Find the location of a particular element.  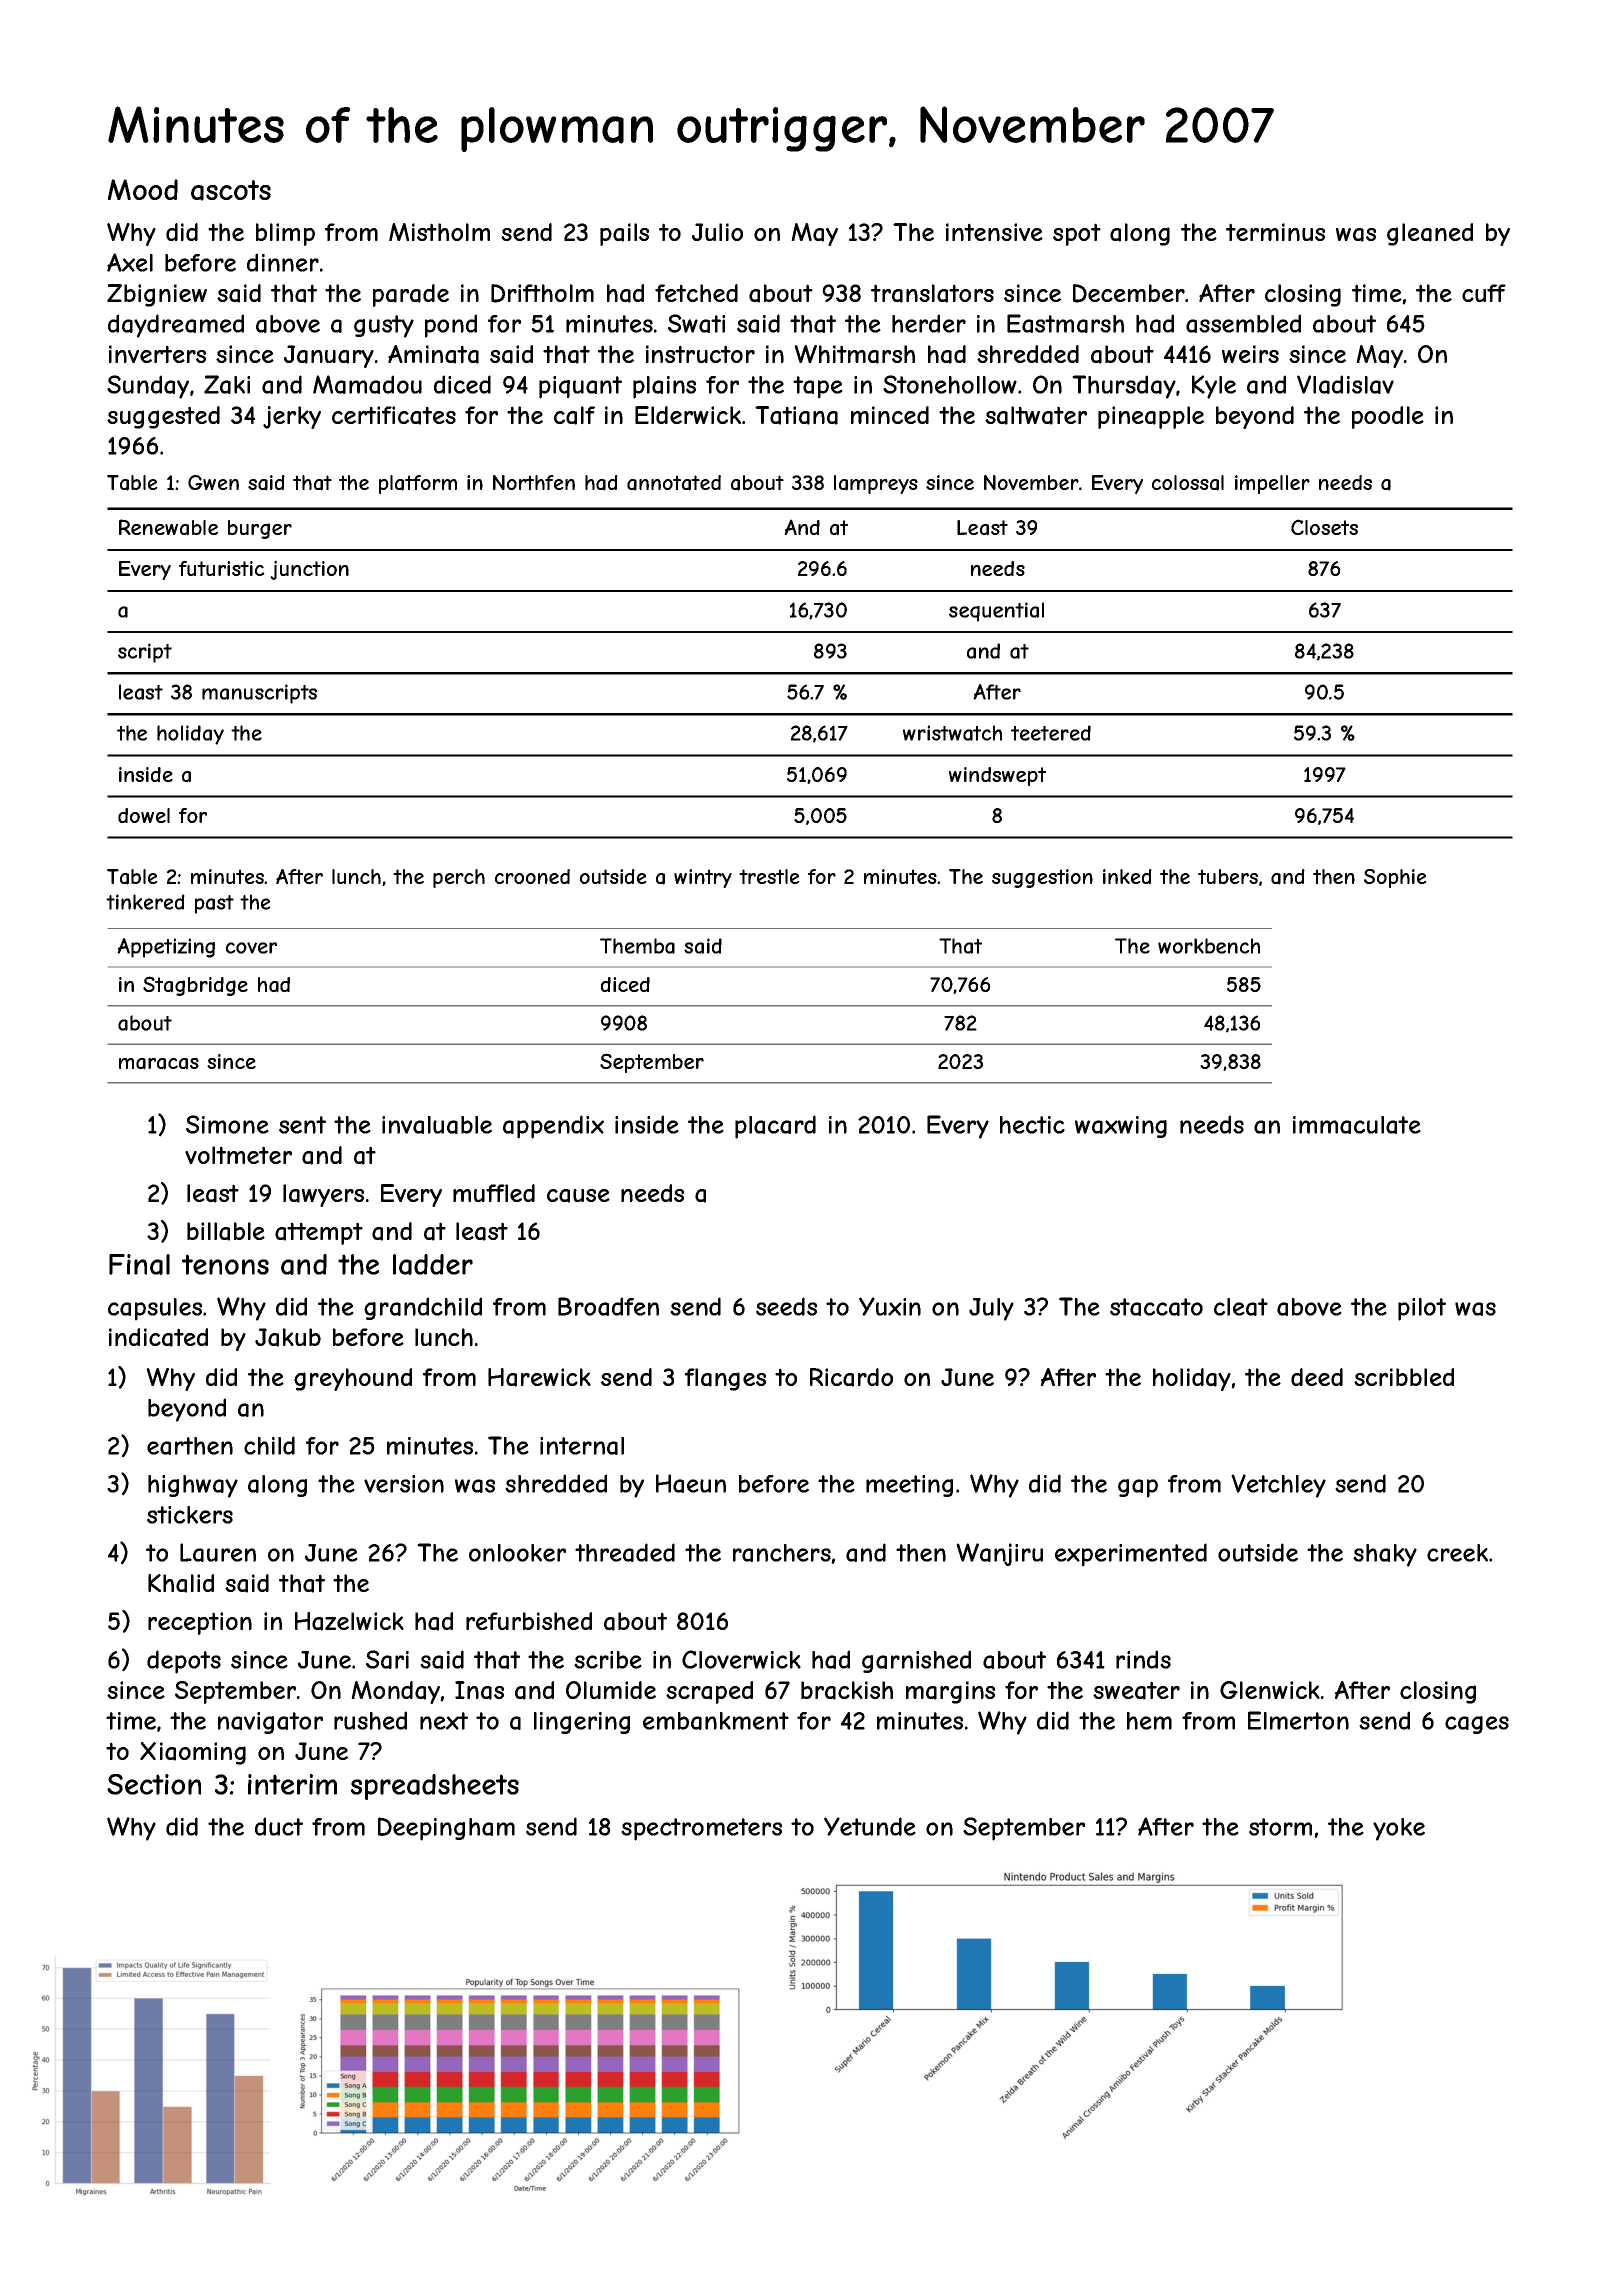

Closets is located at coordinates (1324, 527).
